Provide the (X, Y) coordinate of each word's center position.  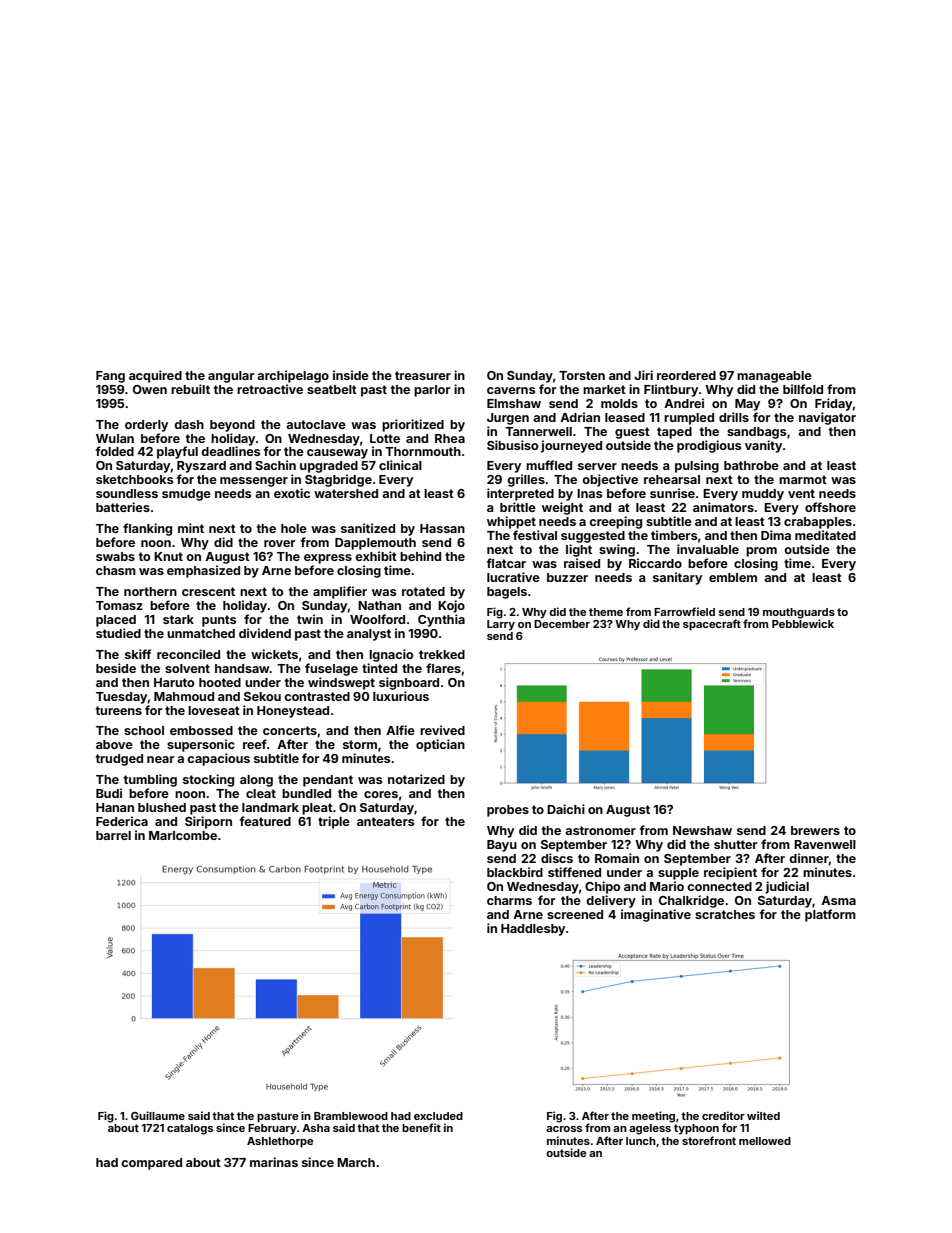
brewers (815, 830)
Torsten (582, 375)
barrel (113, 835)
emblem (733, 577)
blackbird (515, 872)
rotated (423, 591)
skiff (138, 654)
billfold (803, 389)
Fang (110, 377)
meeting (653, 1117)
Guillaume (158, 1115)
